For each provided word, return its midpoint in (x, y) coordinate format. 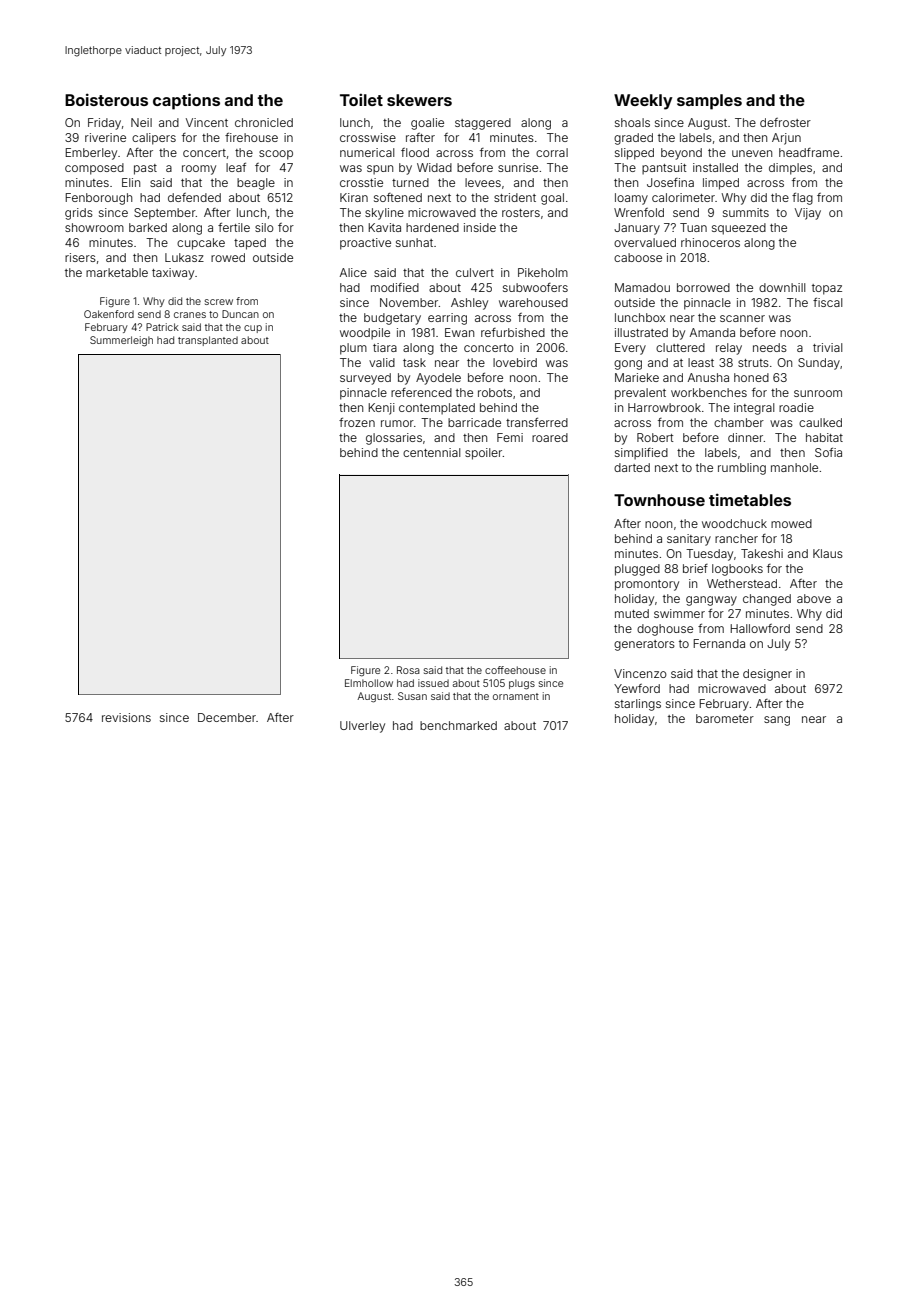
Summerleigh (121, 341)
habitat (824, 437)
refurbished (513, 332)
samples (709, 102)
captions (186, 101)
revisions (126, 717)
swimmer (679, 613)
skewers (419, 100)
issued (433, 683)
